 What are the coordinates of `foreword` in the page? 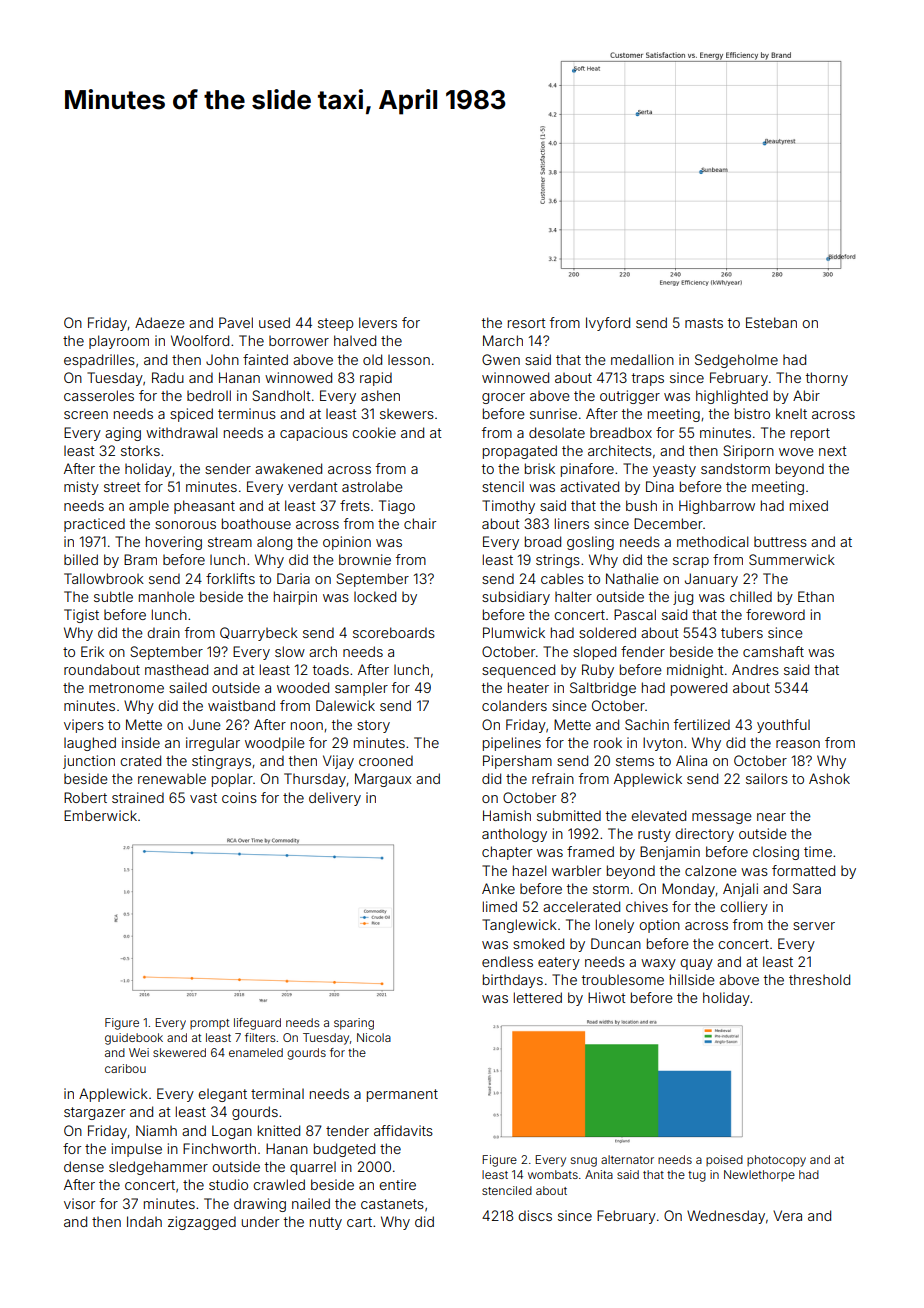 It's located at (775, 614).
